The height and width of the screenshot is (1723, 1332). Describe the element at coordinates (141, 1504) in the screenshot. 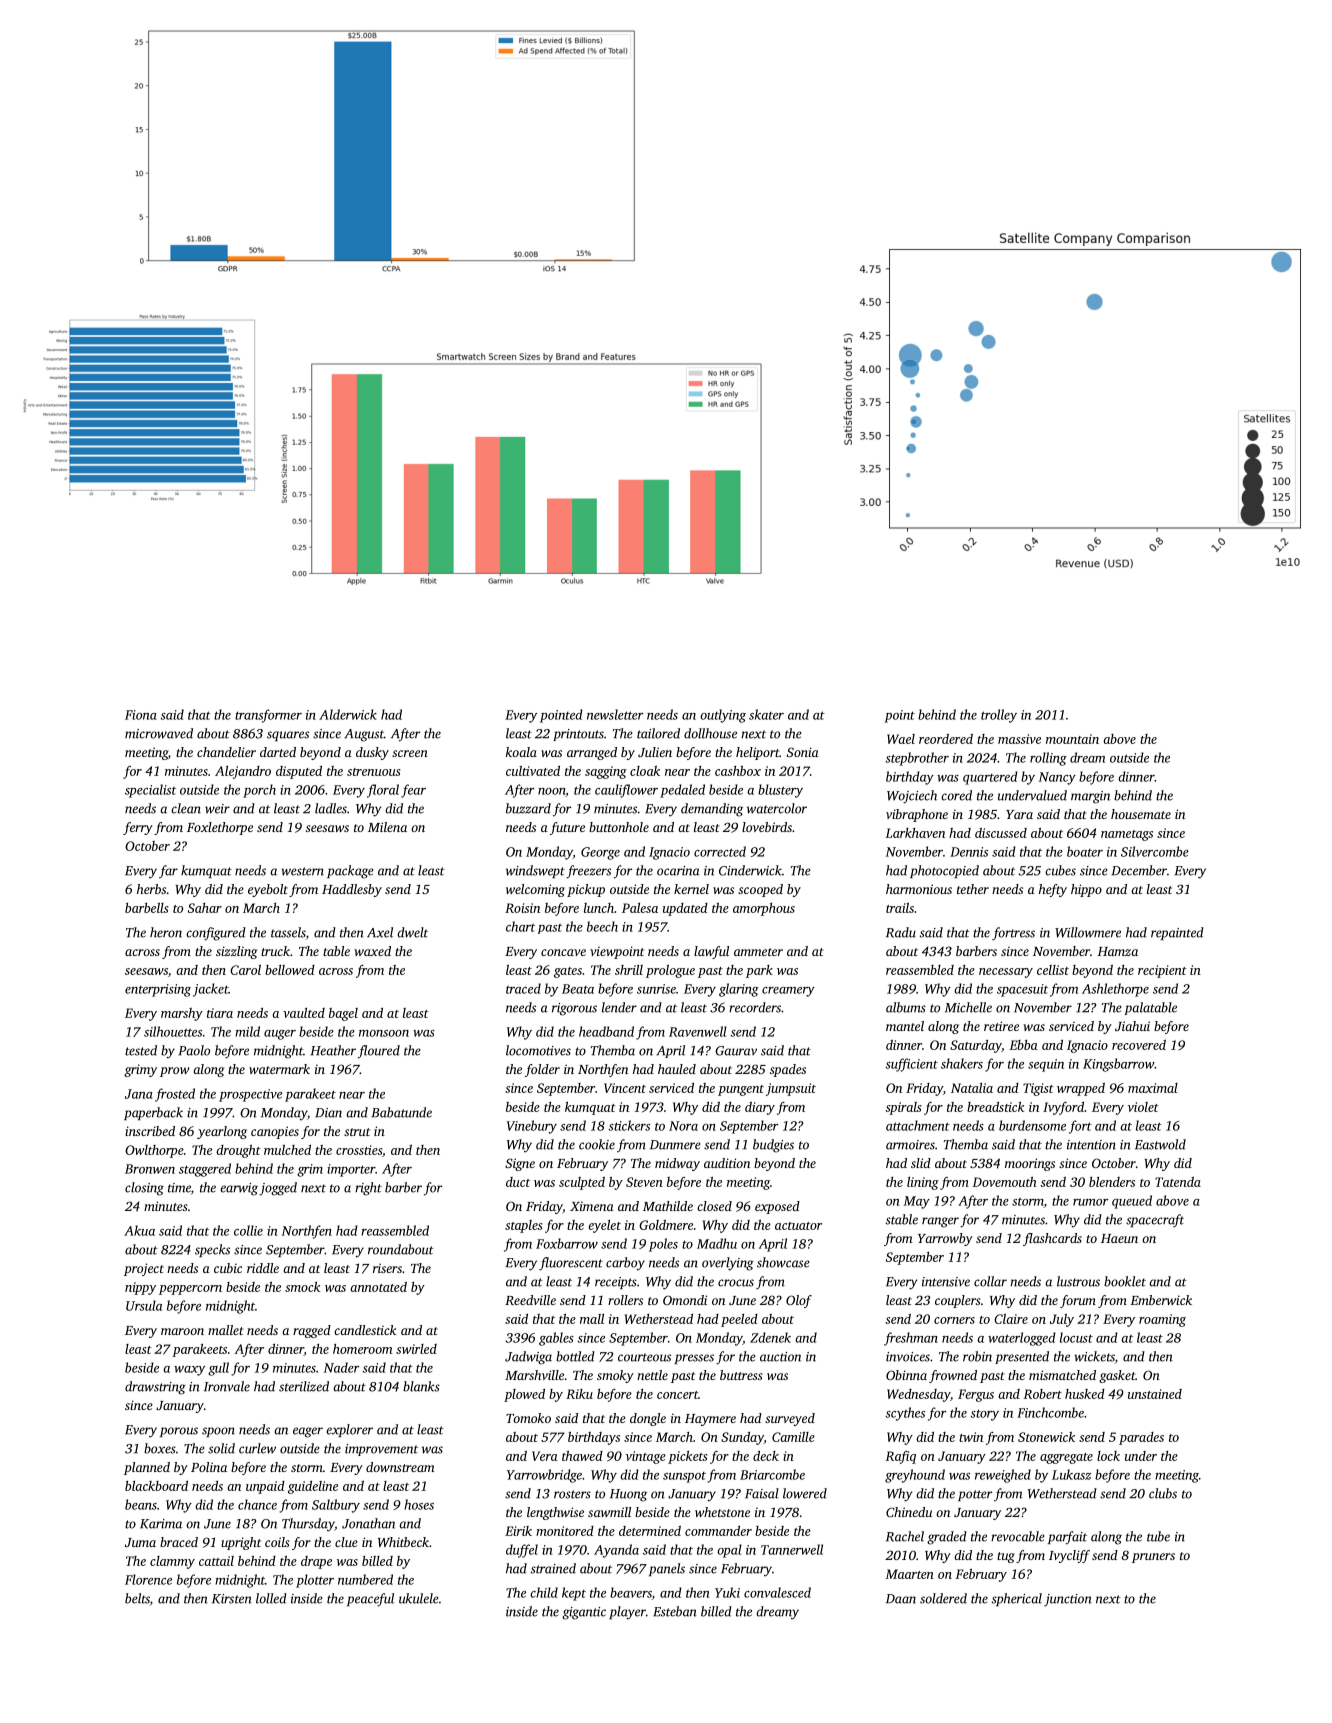

I see `beans` at that location.
